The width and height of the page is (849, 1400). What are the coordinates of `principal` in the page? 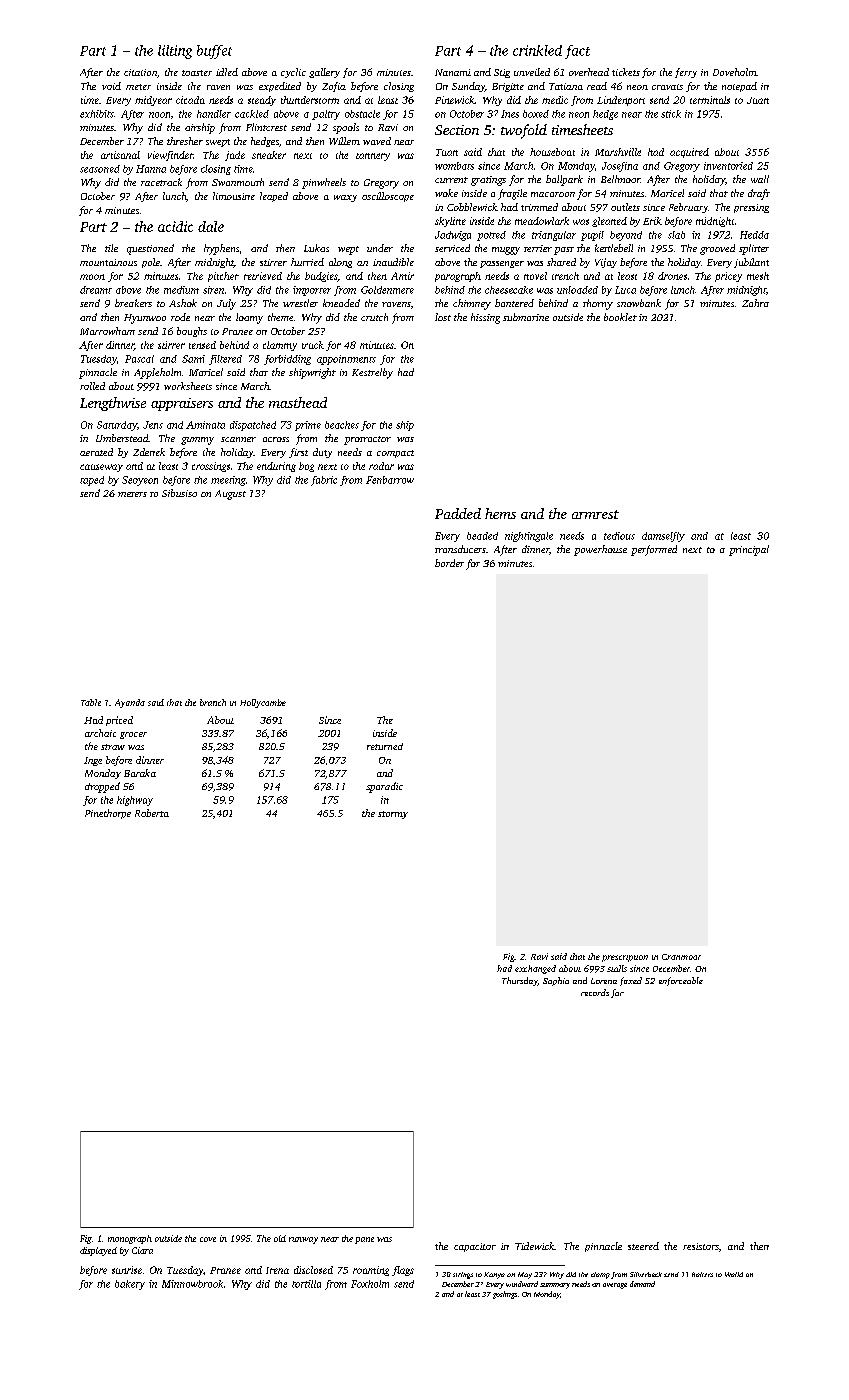 It's located at (749, 550).
